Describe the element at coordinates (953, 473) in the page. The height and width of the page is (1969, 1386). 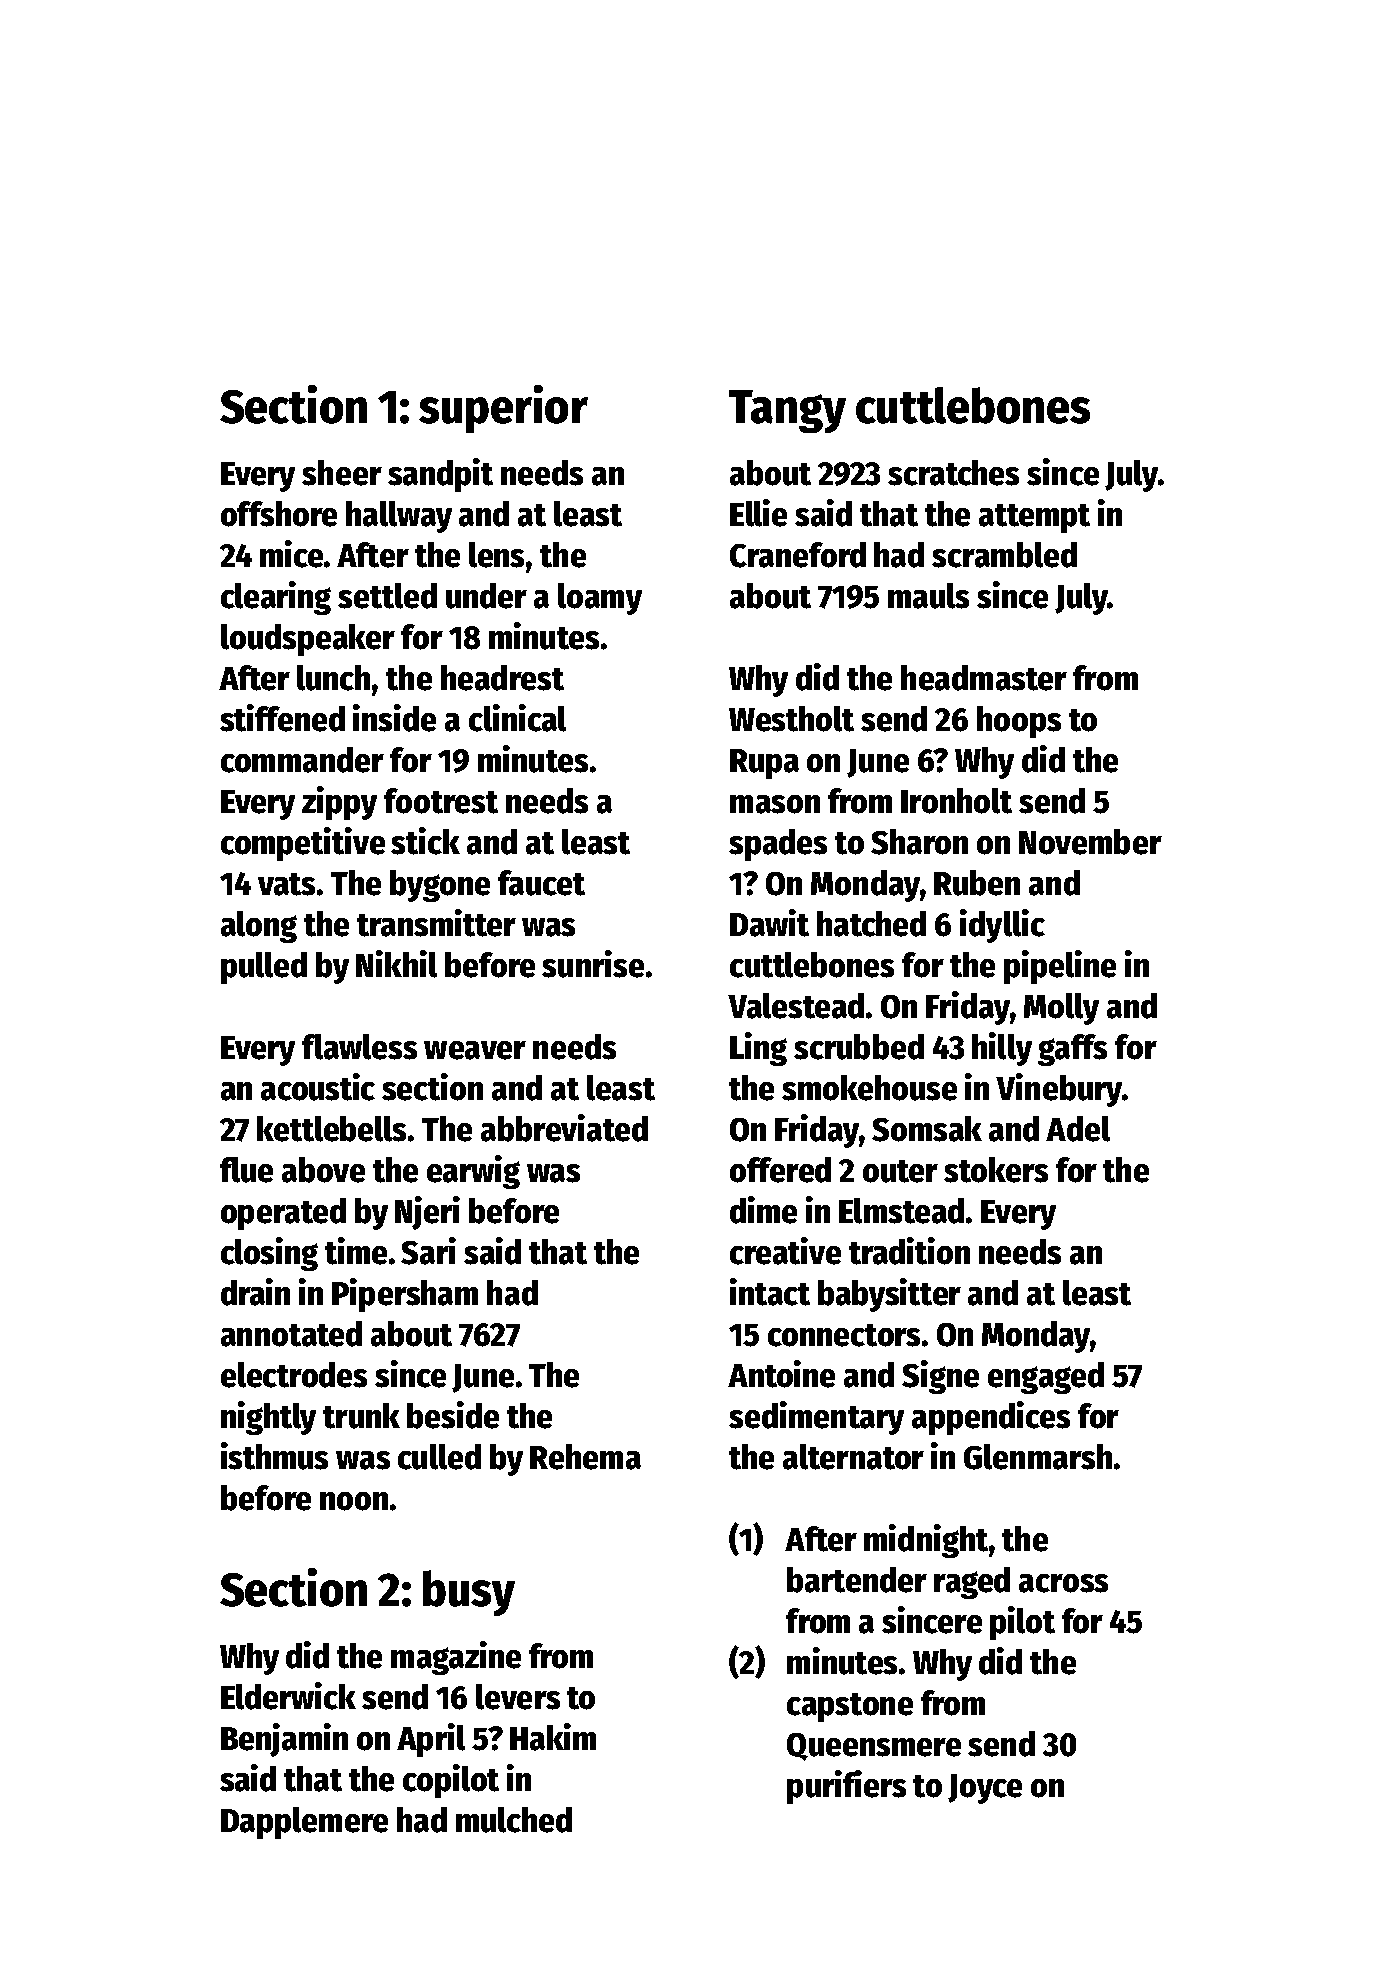
I see `scratches` at that location.
